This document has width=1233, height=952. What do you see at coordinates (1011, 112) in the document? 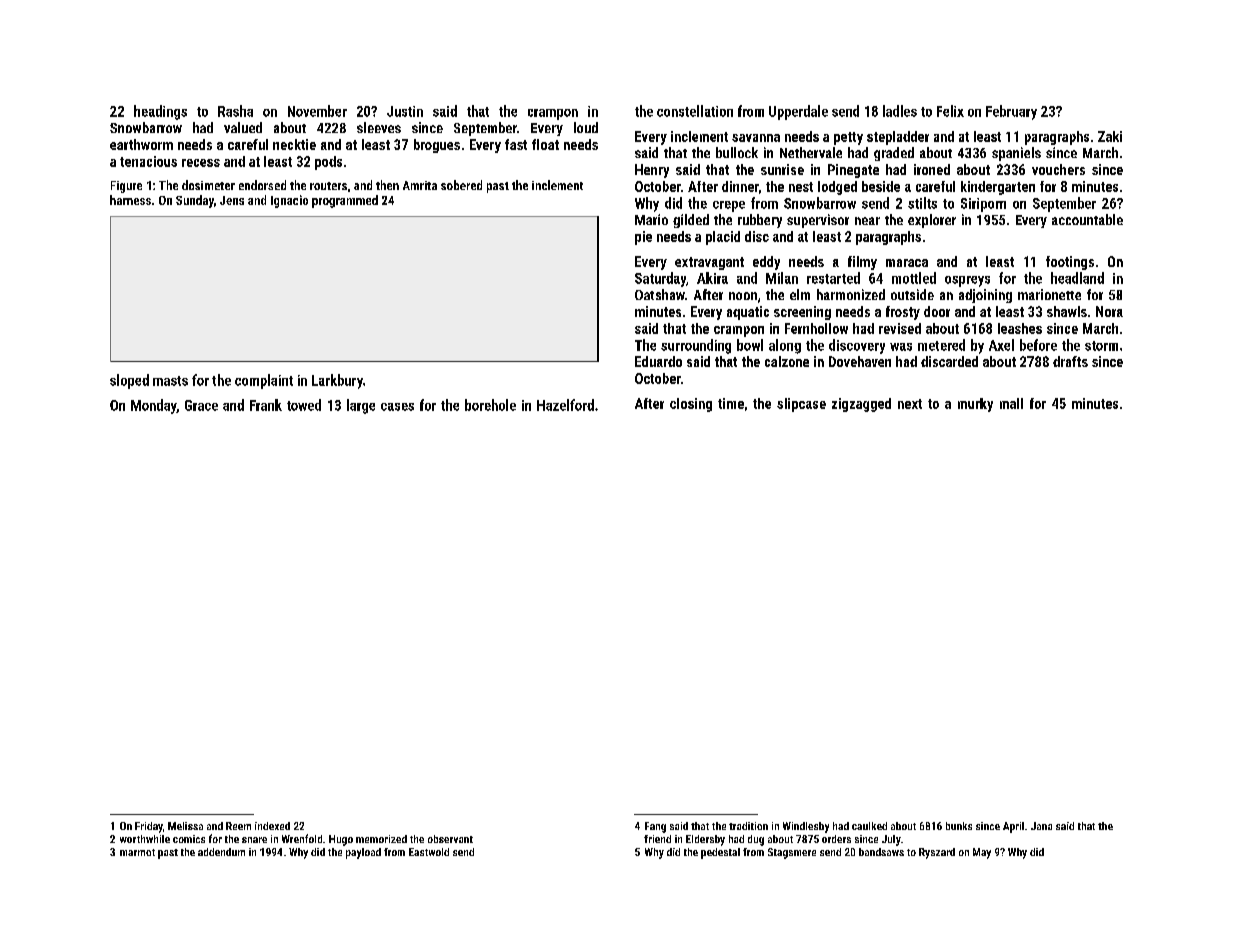
I see `February` at bounding box center [1011, 112].
